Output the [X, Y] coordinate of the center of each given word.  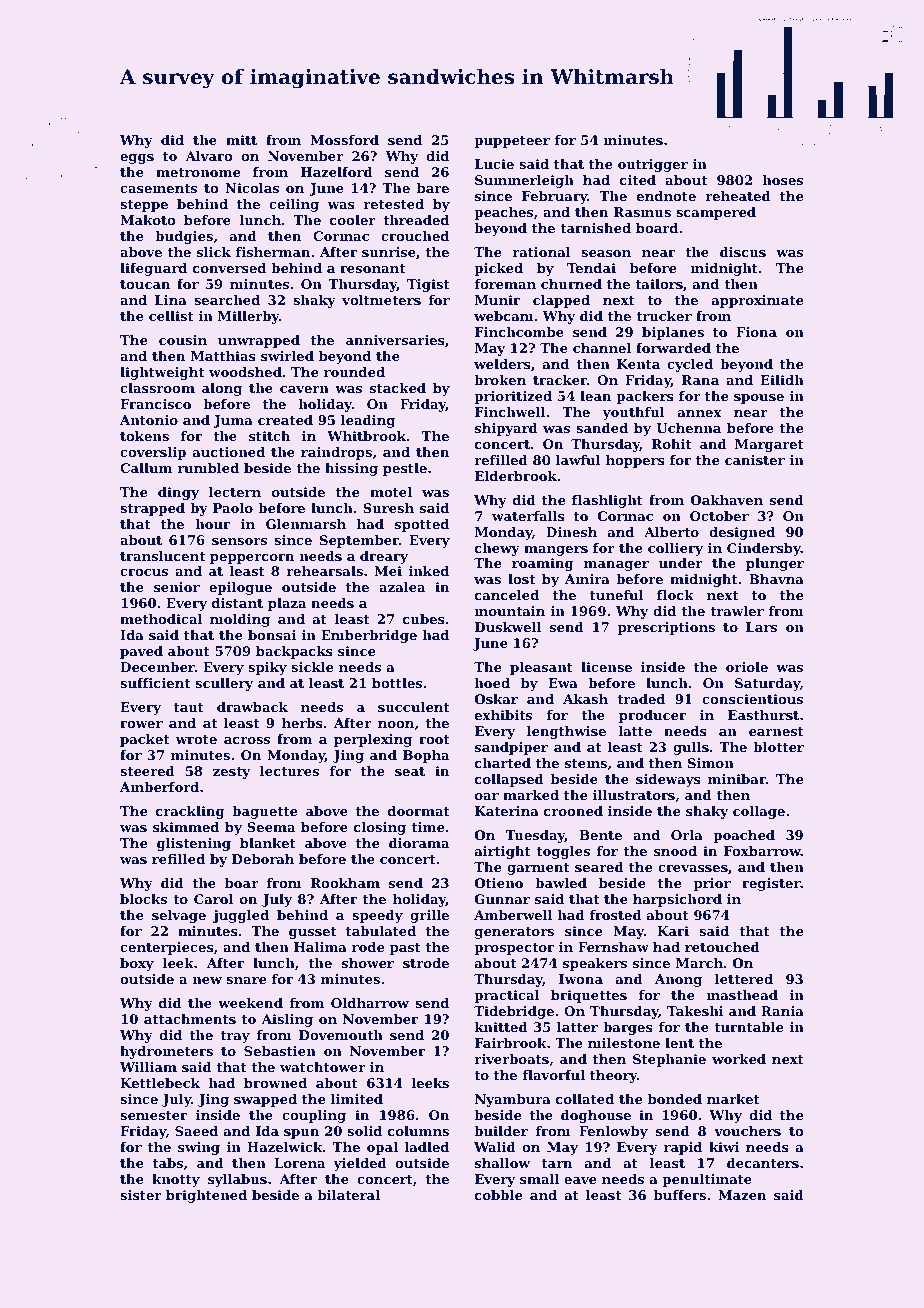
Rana [700, 380]
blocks [143, 899]
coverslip [153, 453]
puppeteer [512, 142]
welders [502, 364]
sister [141, 1195]
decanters [763, 1163]
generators [514, 933]
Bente [600, 835]
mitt [241, 140]
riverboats [511, 1059]
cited [638, 180]
